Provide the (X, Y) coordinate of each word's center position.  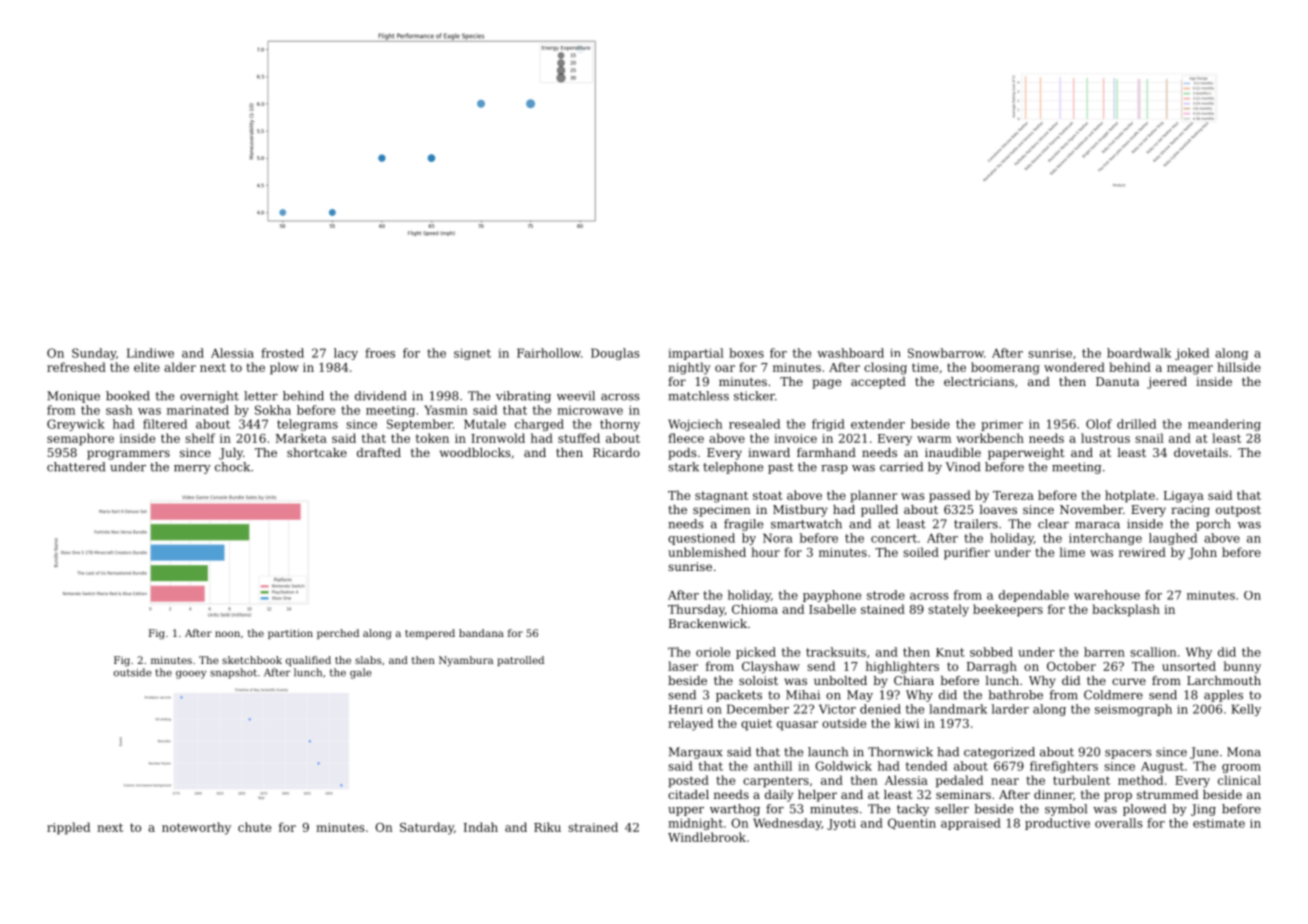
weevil (576, 396)
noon (227, 634)
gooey (191, 675)
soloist (758, 680)
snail (1149, 438)
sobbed (991, 652)
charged (539, 425)
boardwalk (1139, 353)
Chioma (755, 609)
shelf (200, 438)
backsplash (1126, 610)
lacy (346, 354)
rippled (68, 828)
